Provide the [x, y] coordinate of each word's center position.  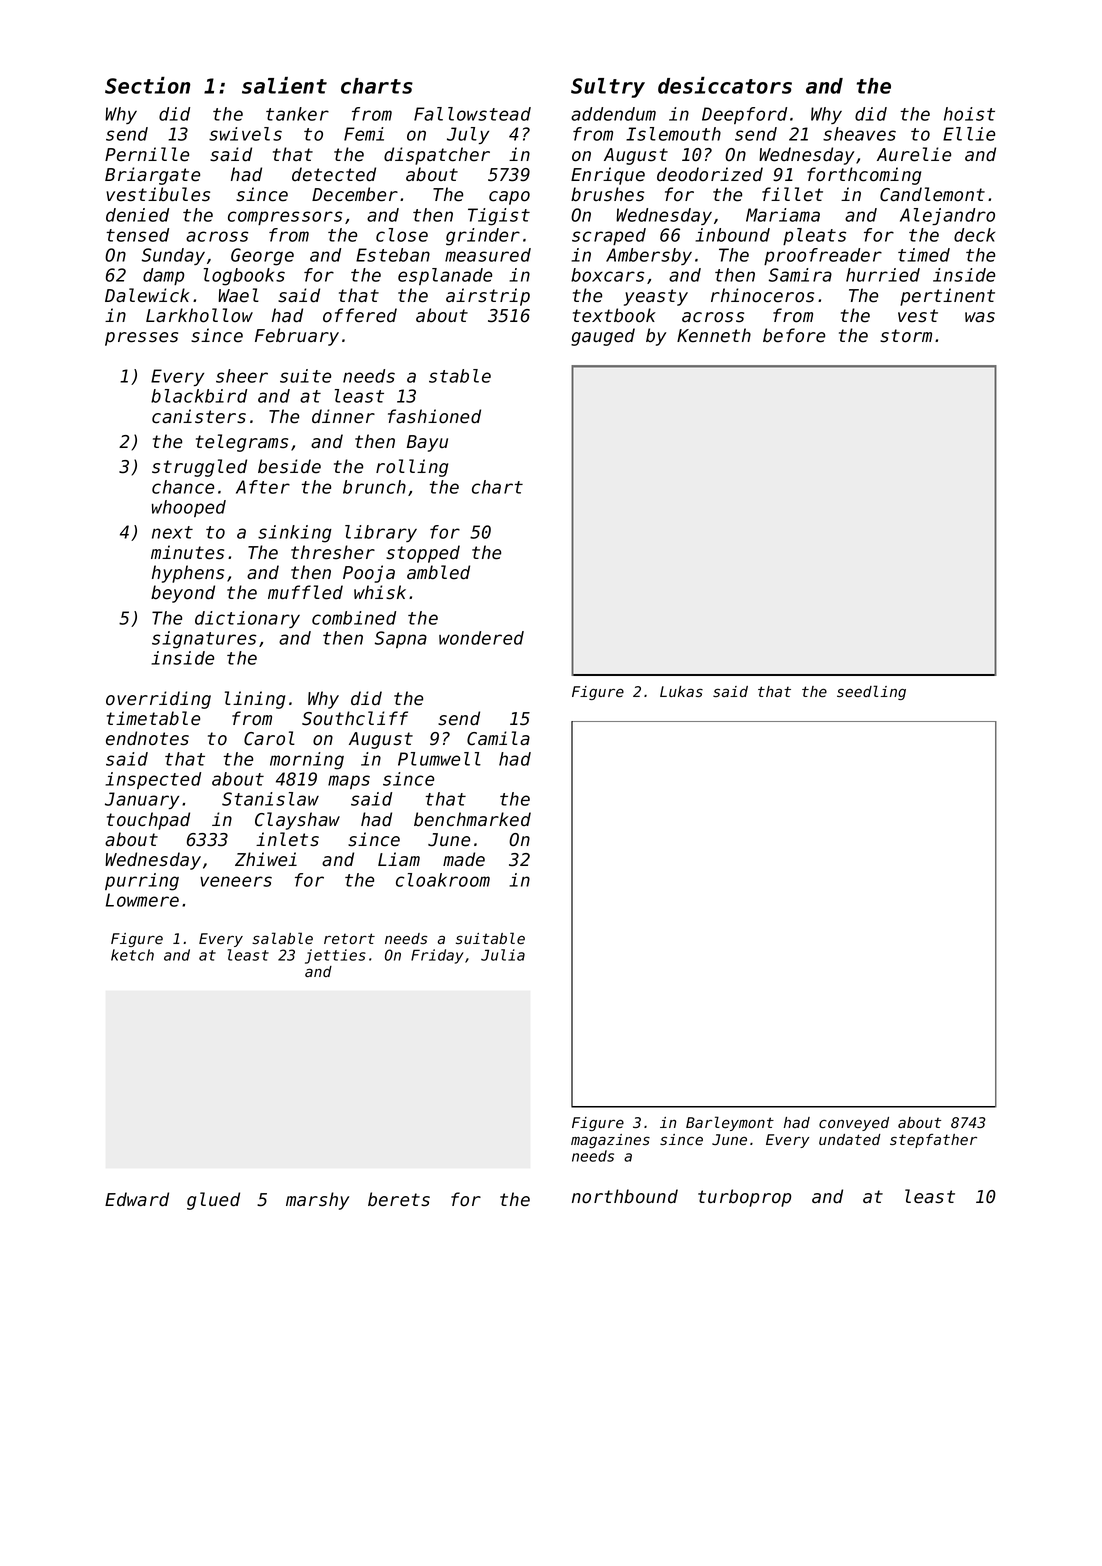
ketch [132, 955]
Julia [503, 955]
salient [284, 85]
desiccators [725, 85]
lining [255, 700]
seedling [871, 692]
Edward [137, 1199]
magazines [610, 1141]
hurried [883, 275]
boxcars [607, 275]
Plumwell [439, 759]
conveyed [854, 1124]
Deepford [744, 115]
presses [141, 339]
